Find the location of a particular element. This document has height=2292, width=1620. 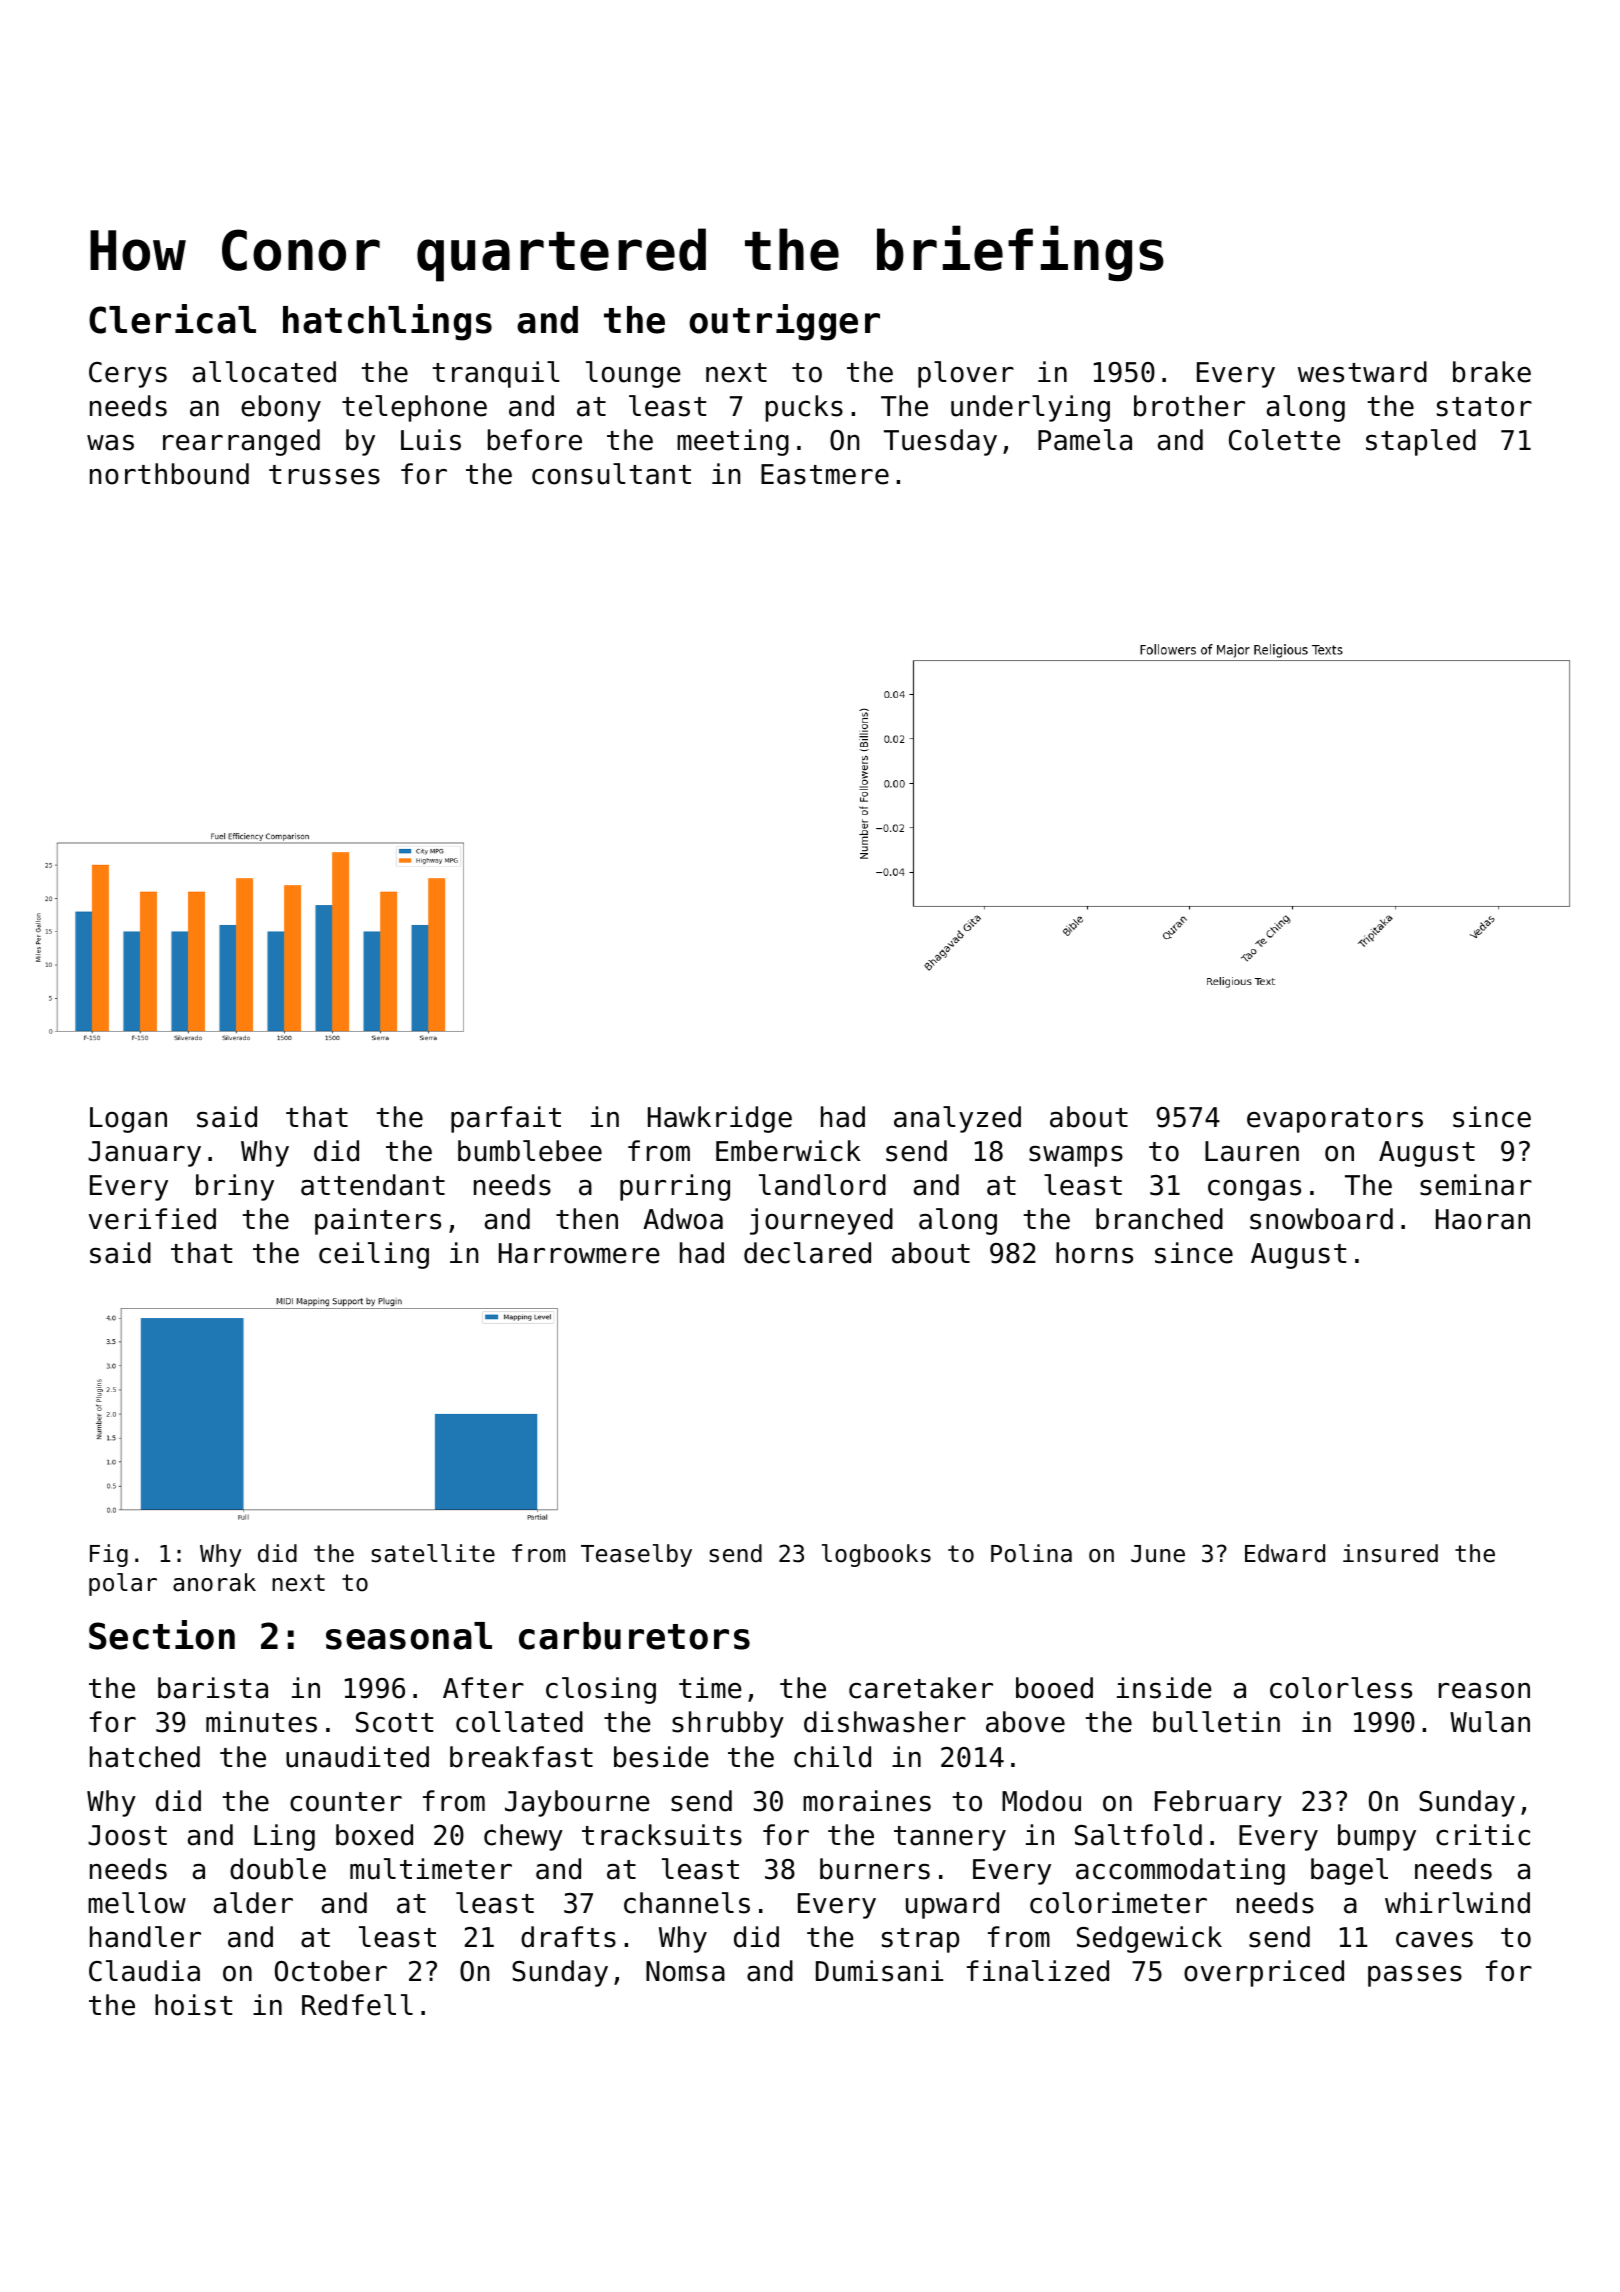

Clerical is located at coordinates (172, 319).
